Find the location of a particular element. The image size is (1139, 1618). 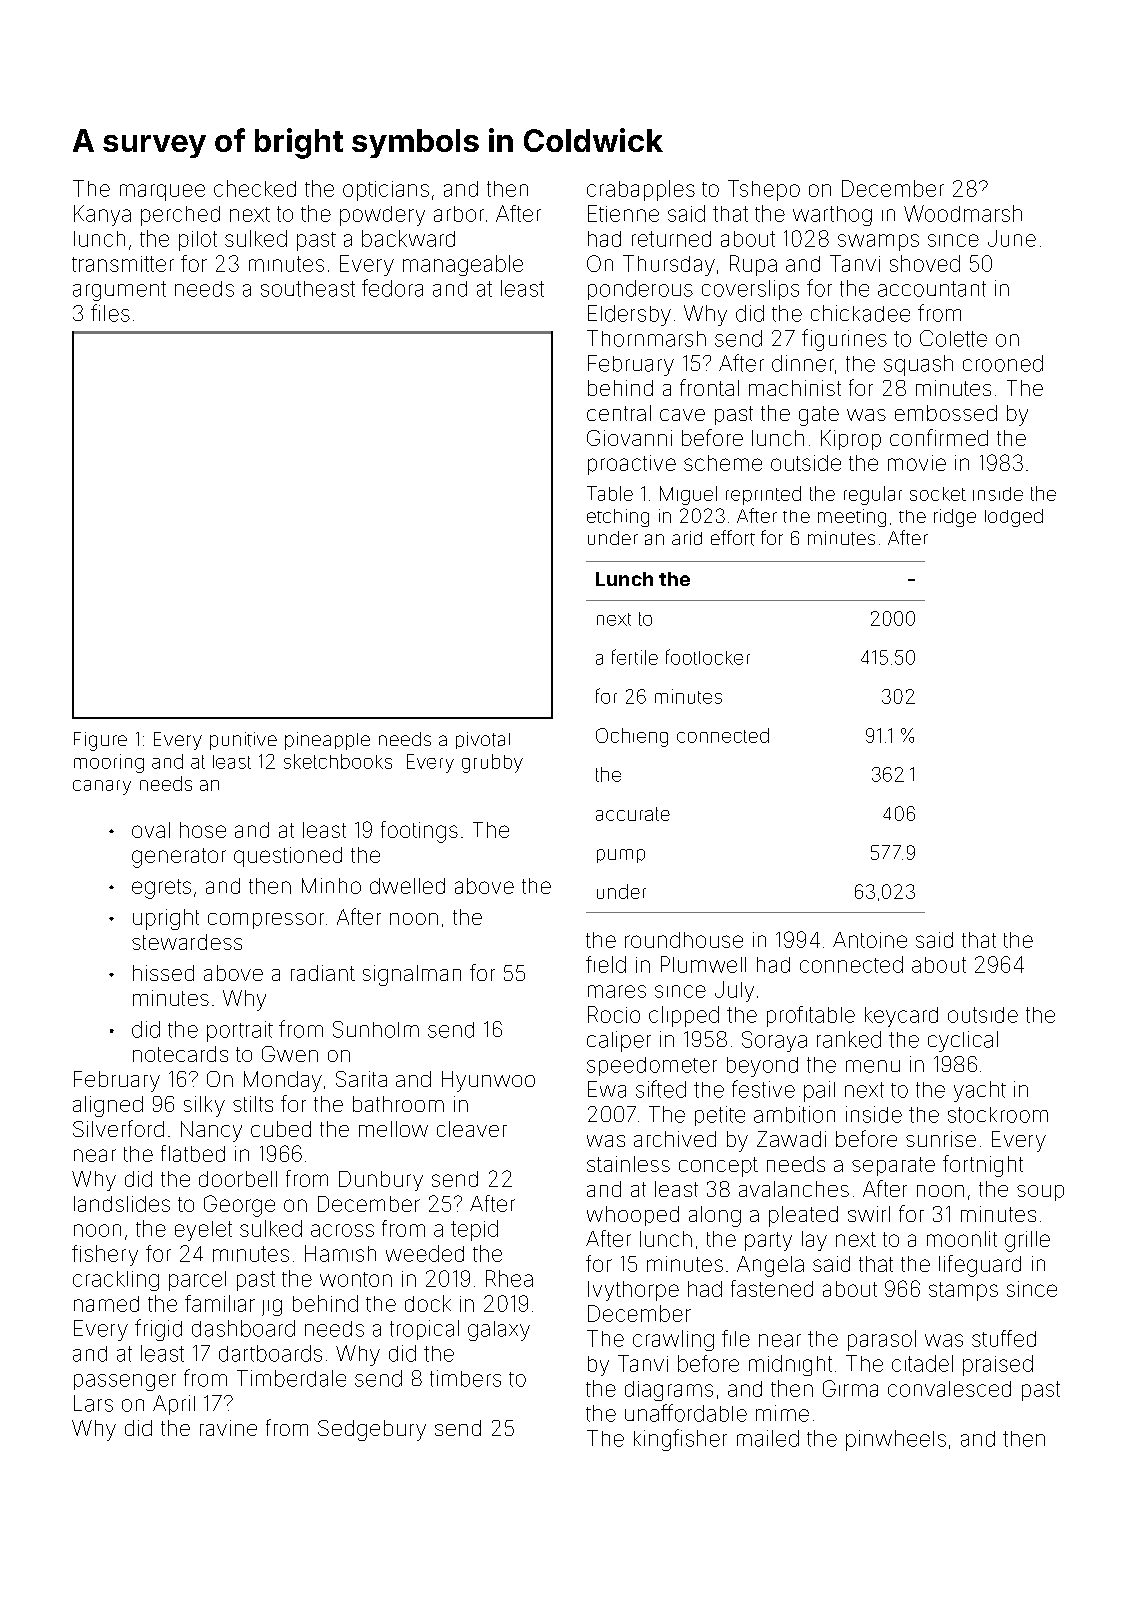

marquee is located at coordinates (162, 192).
